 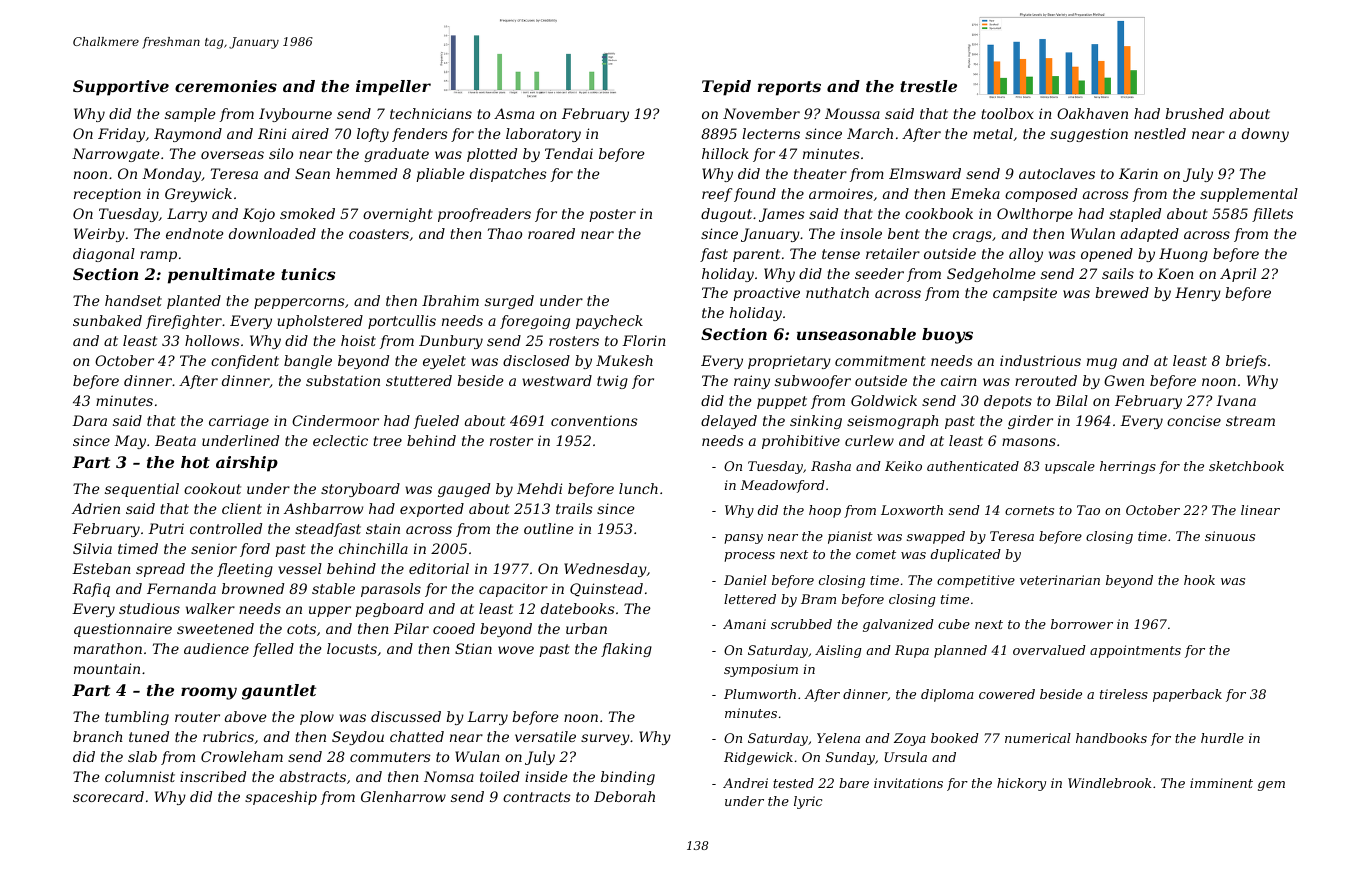 I want to click on impeller, so click(x=393, y=88).
